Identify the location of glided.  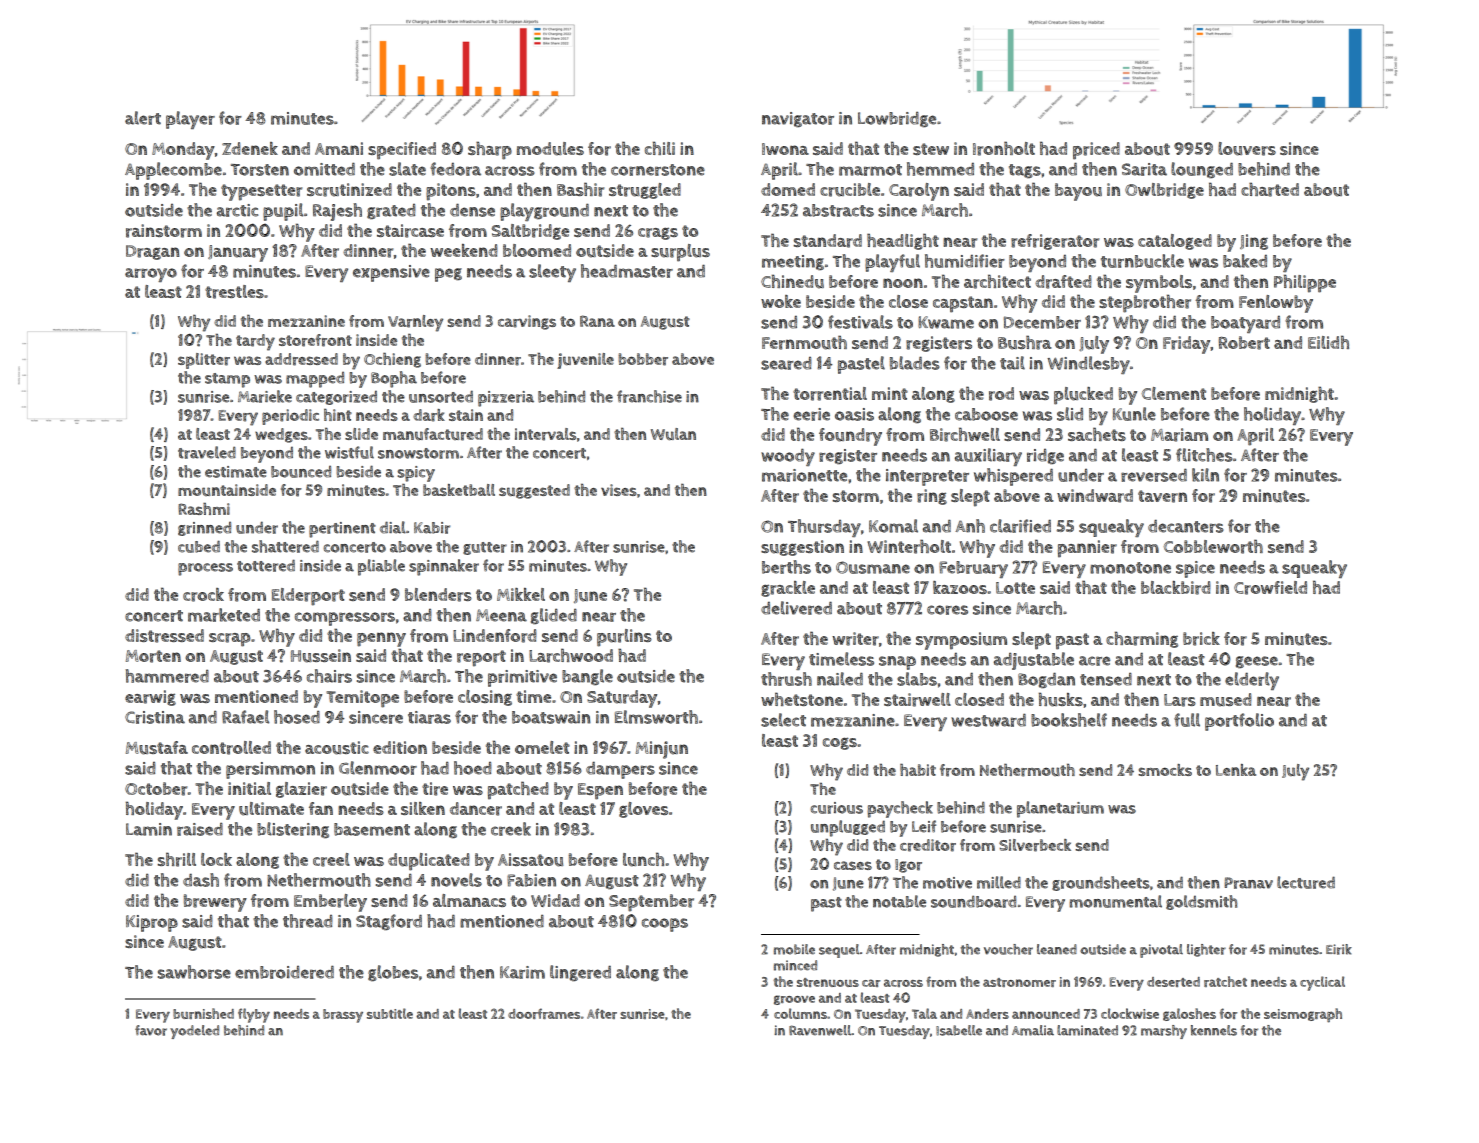
(554, 616).
